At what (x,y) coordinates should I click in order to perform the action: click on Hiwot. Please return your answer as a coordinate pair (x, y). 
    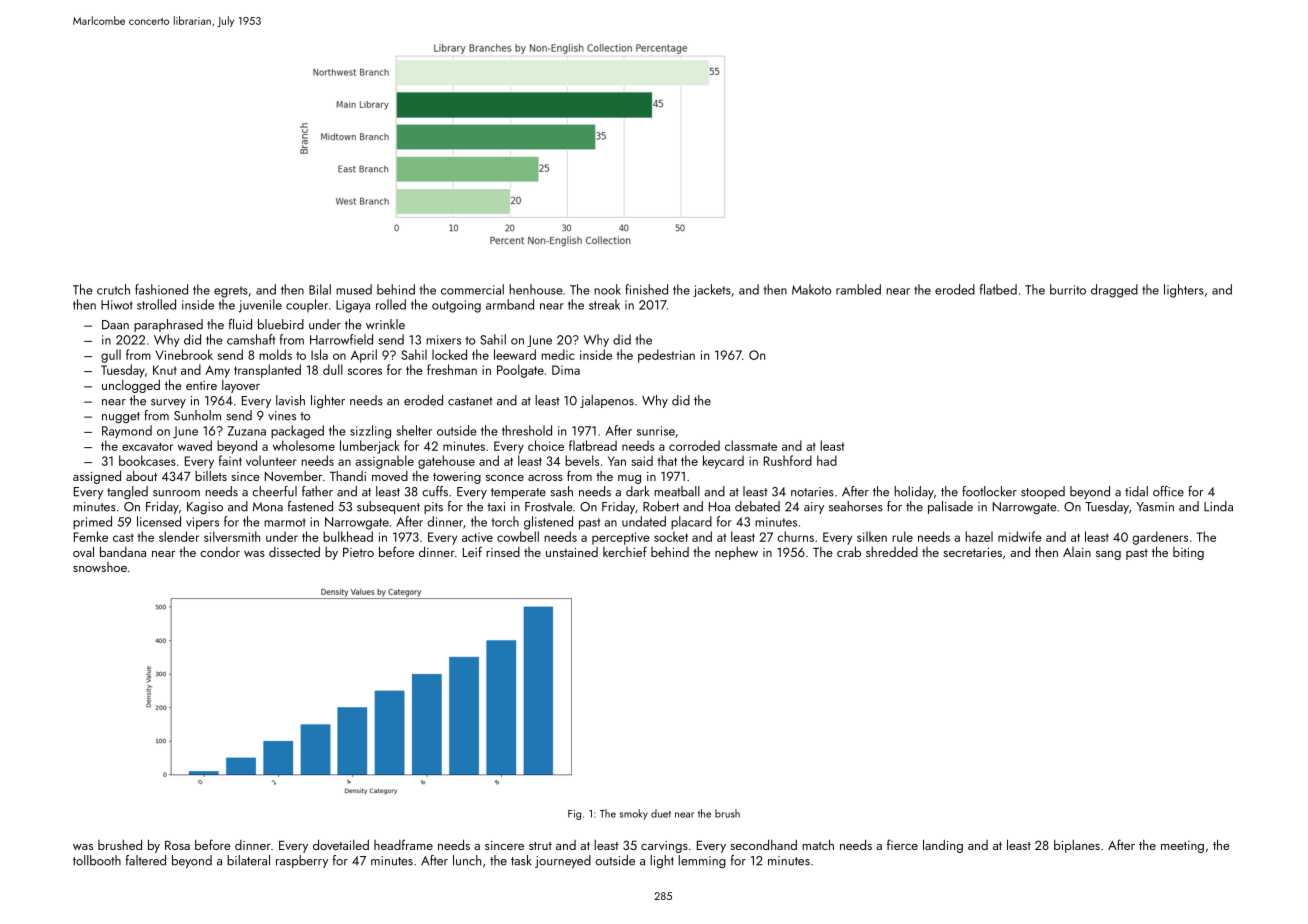
    Looking at the image, I should click on (117, 305).
